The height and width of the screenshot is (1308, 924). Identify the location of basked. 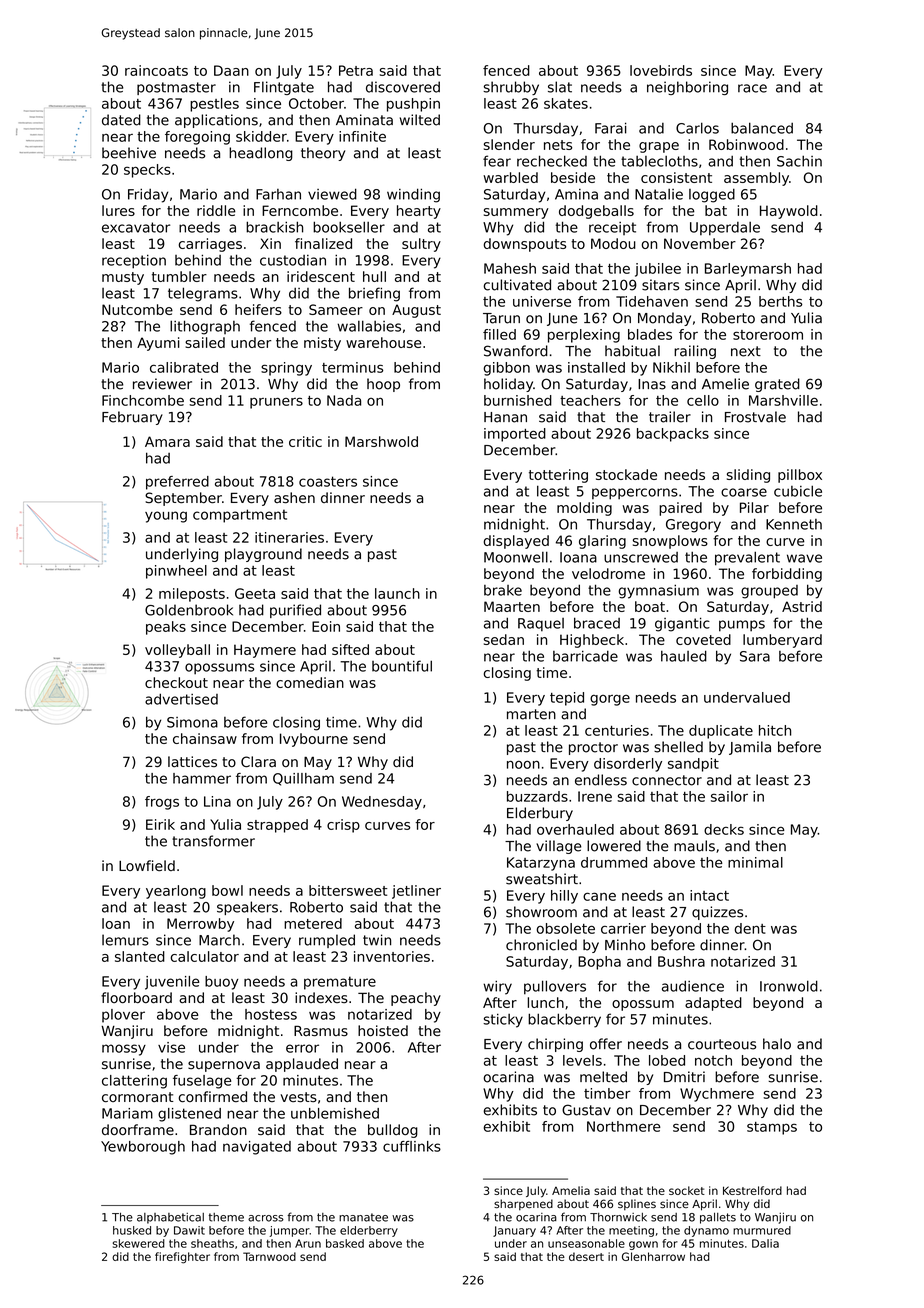
(345, 1243).
